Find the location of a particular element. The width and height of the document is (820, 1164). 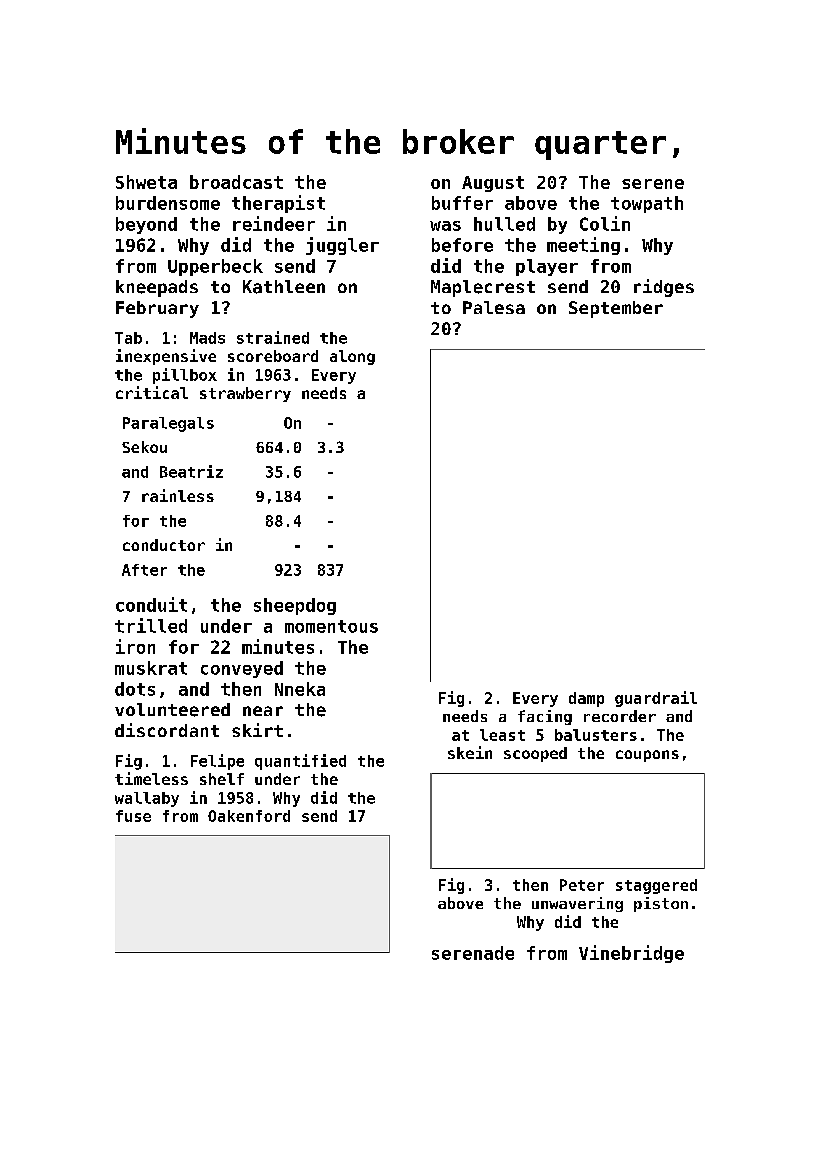

fuse is located at coordinates (133, 816).
